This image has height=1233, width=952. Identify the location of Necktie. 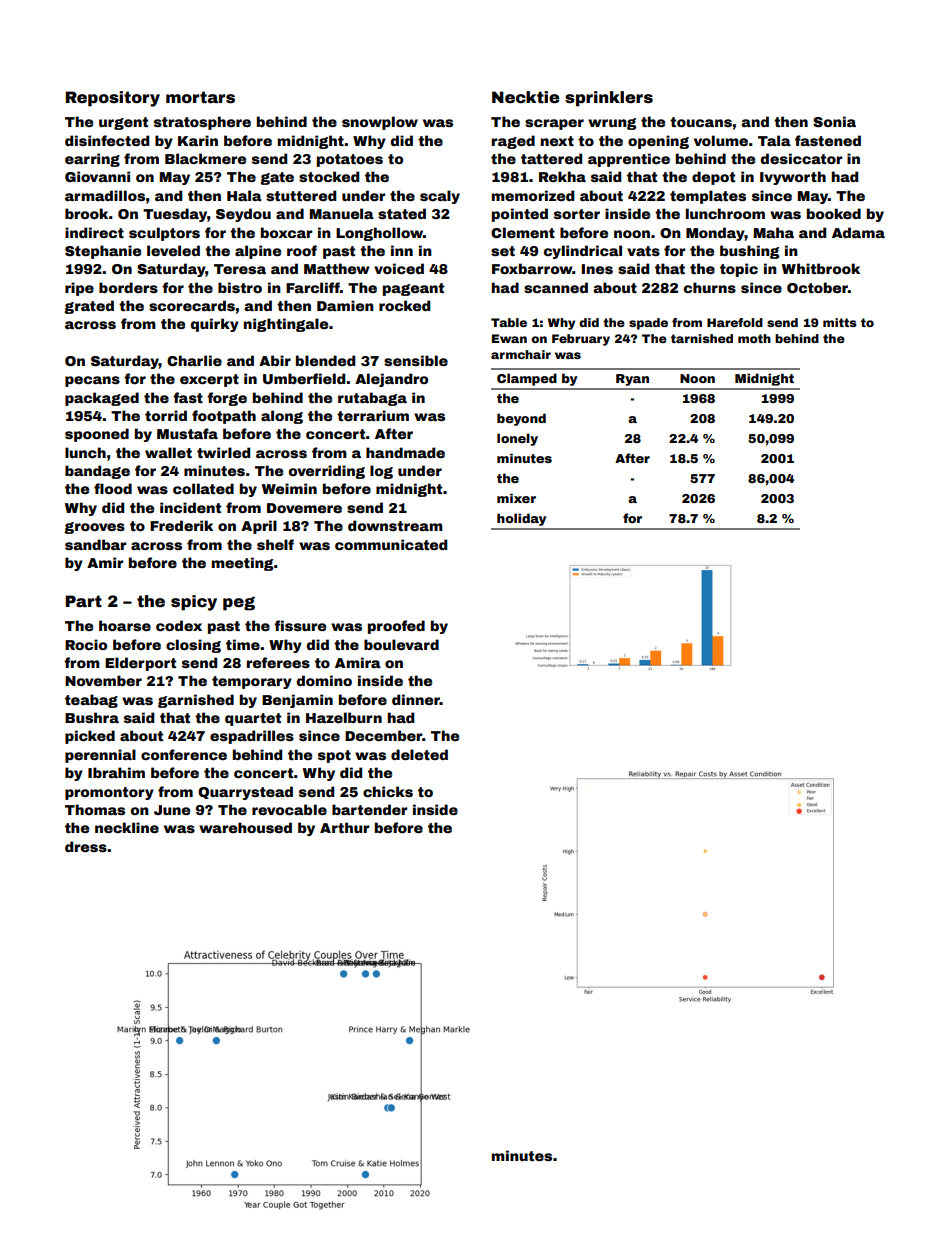
(525, 97).
